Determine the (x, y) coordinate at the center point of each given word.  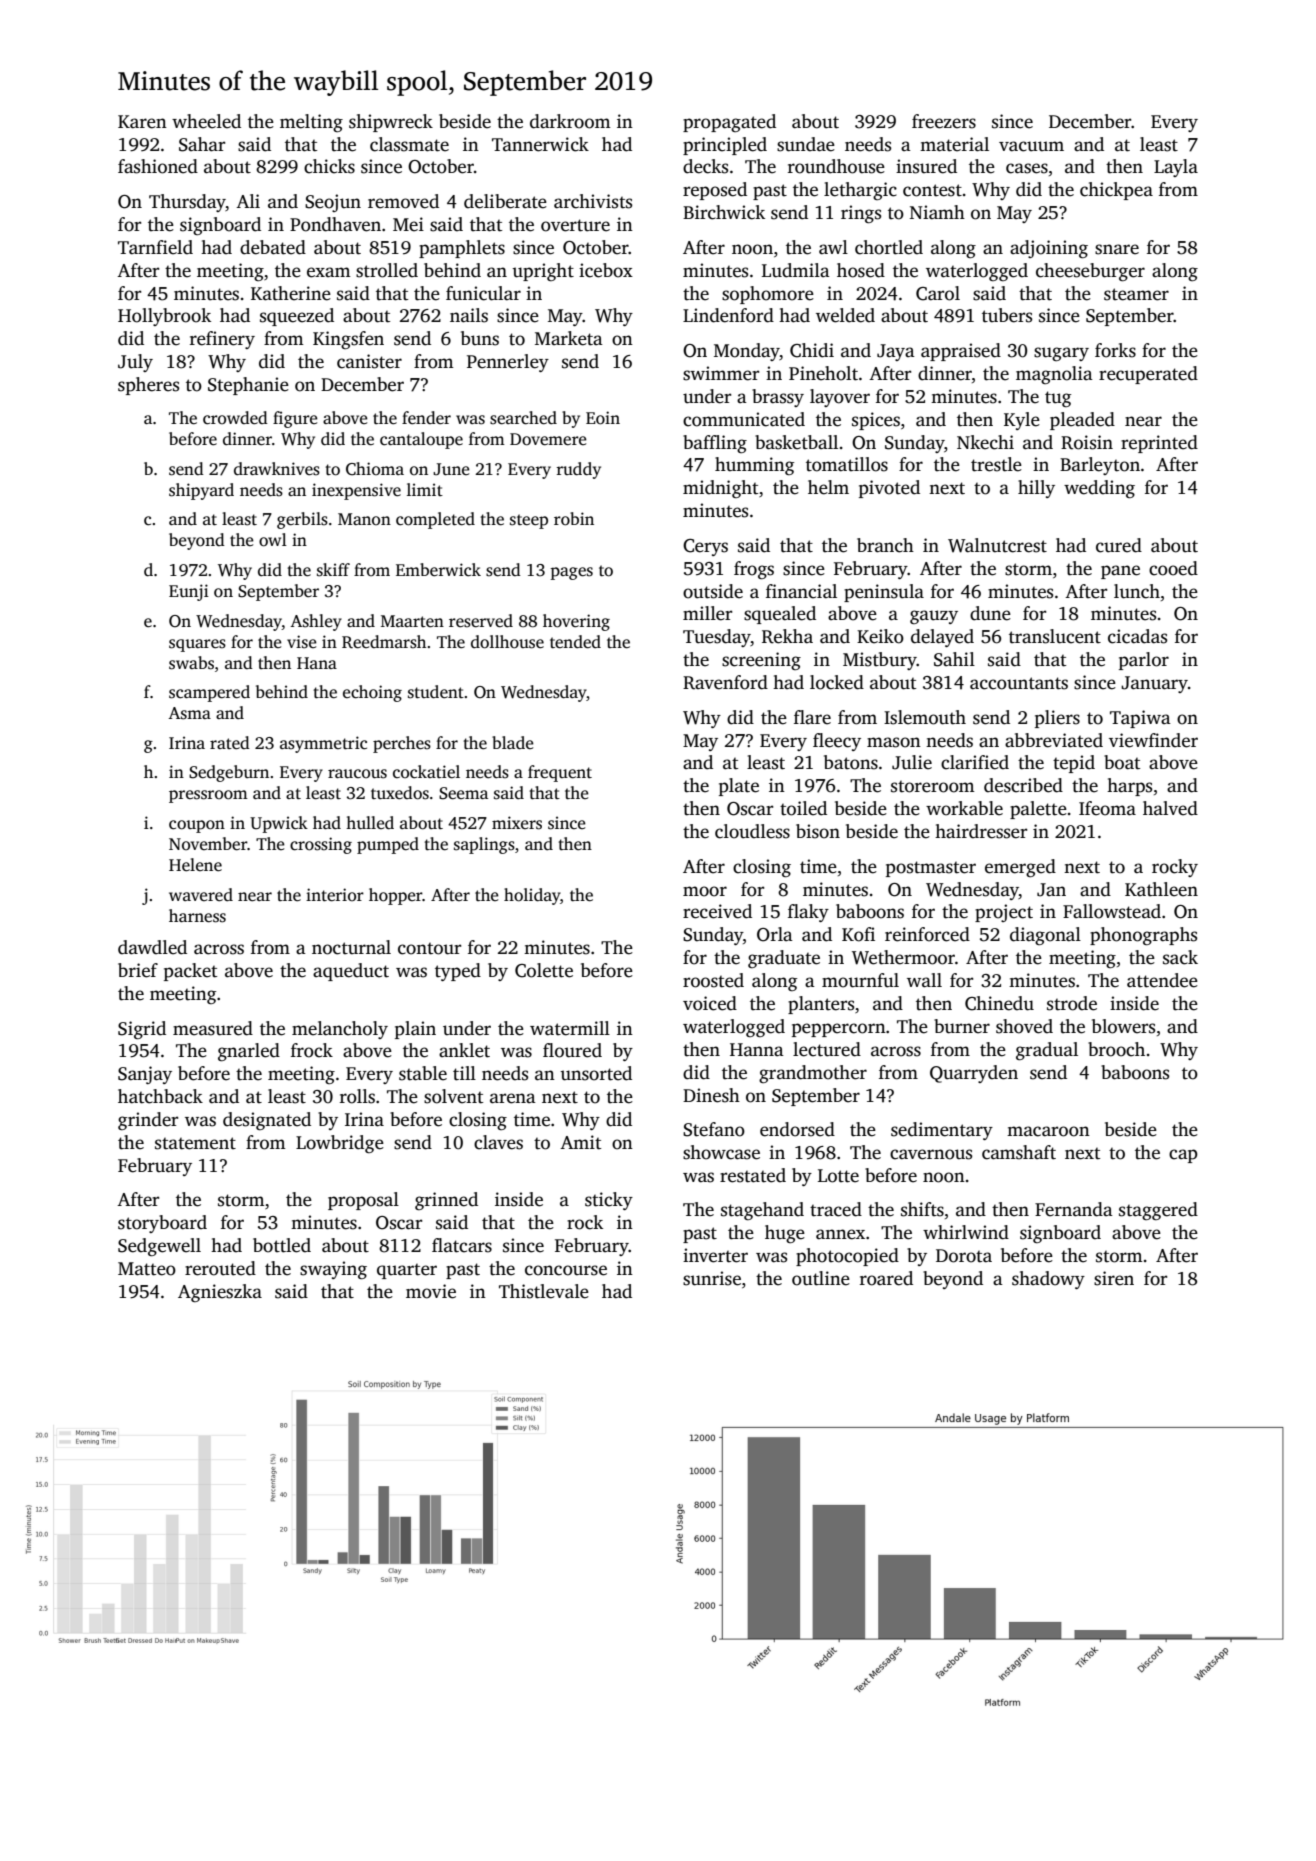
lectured (827, 1049)
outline (821, 1278)
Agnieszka (220, 1293)
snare (1117, 249)
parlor (1144, 661)
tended (575, 642)
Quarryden (974, 1074)
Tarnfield (155, 247)
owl (273, 540)
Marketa (569, 338)
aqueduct (351, 972)
